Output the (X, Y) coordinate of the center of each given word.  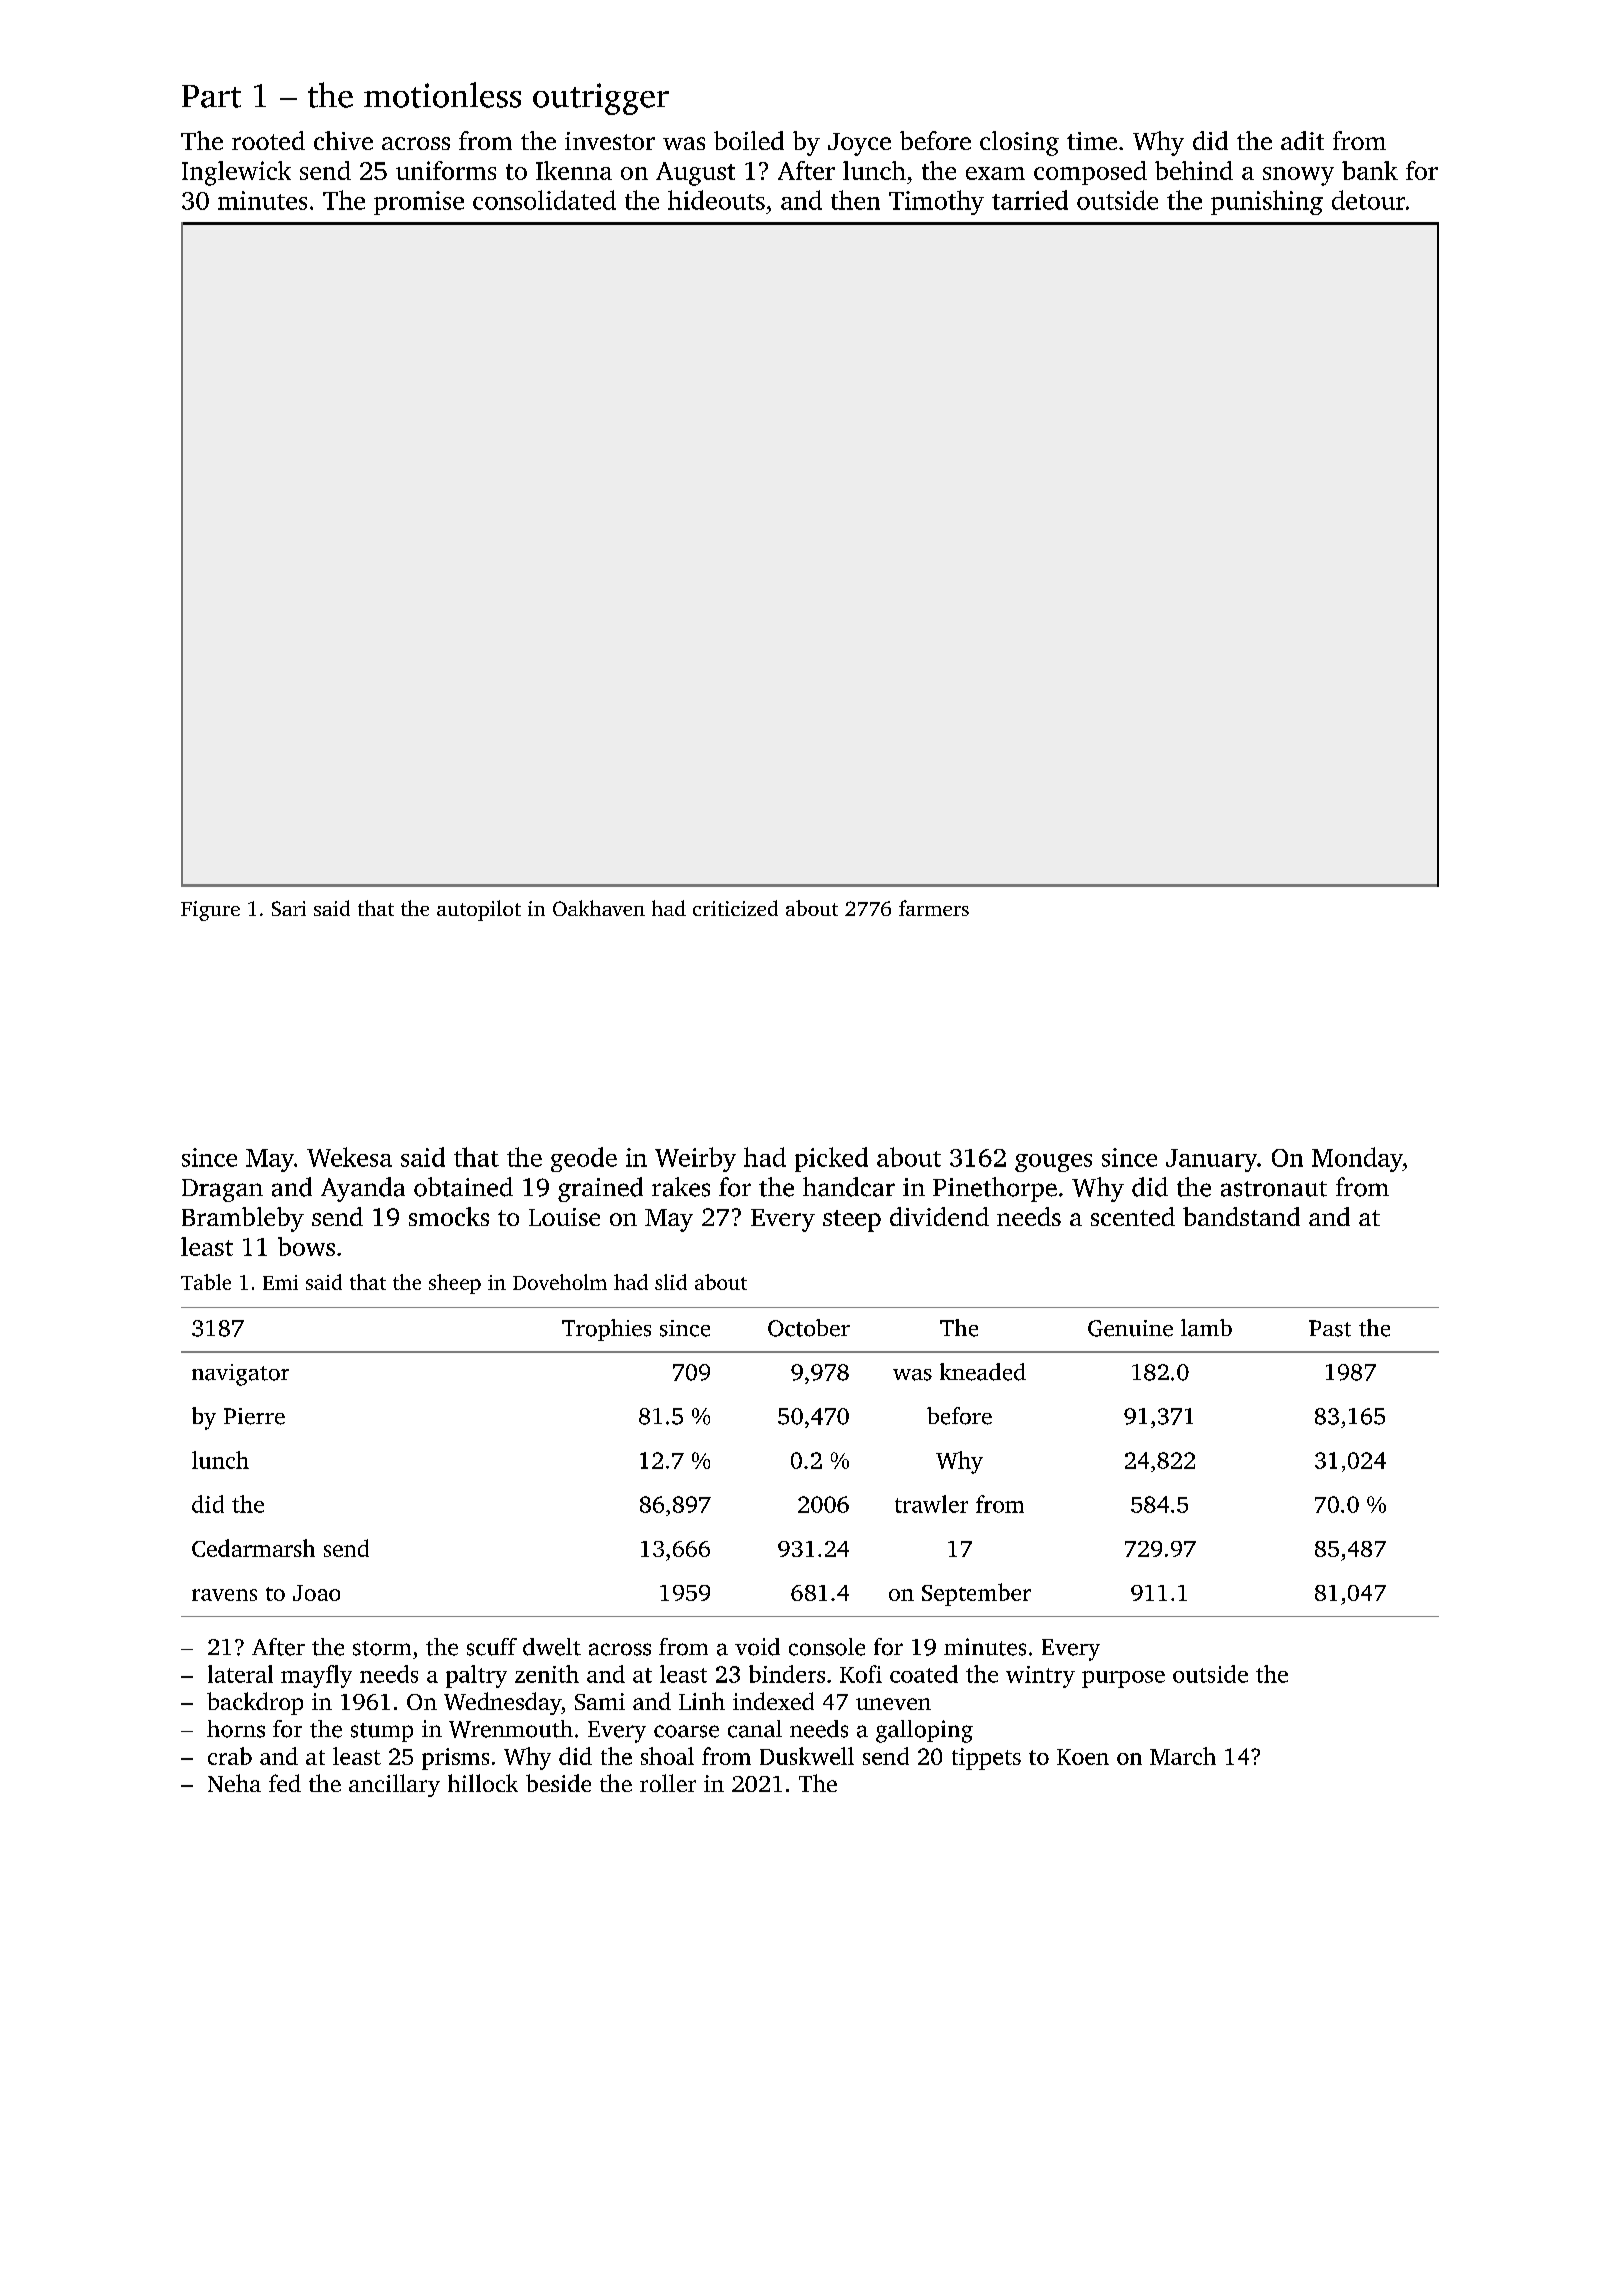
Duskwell (807, 1756)
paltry (476, 1676)
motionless (442, 95)
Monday (1357, 1159)
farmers (934, 908)
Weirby (695, 1159)
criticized (735, 908)
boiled (749, 140)
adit (1302, 140)
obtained (463, 1187)
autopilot (479, 910)
